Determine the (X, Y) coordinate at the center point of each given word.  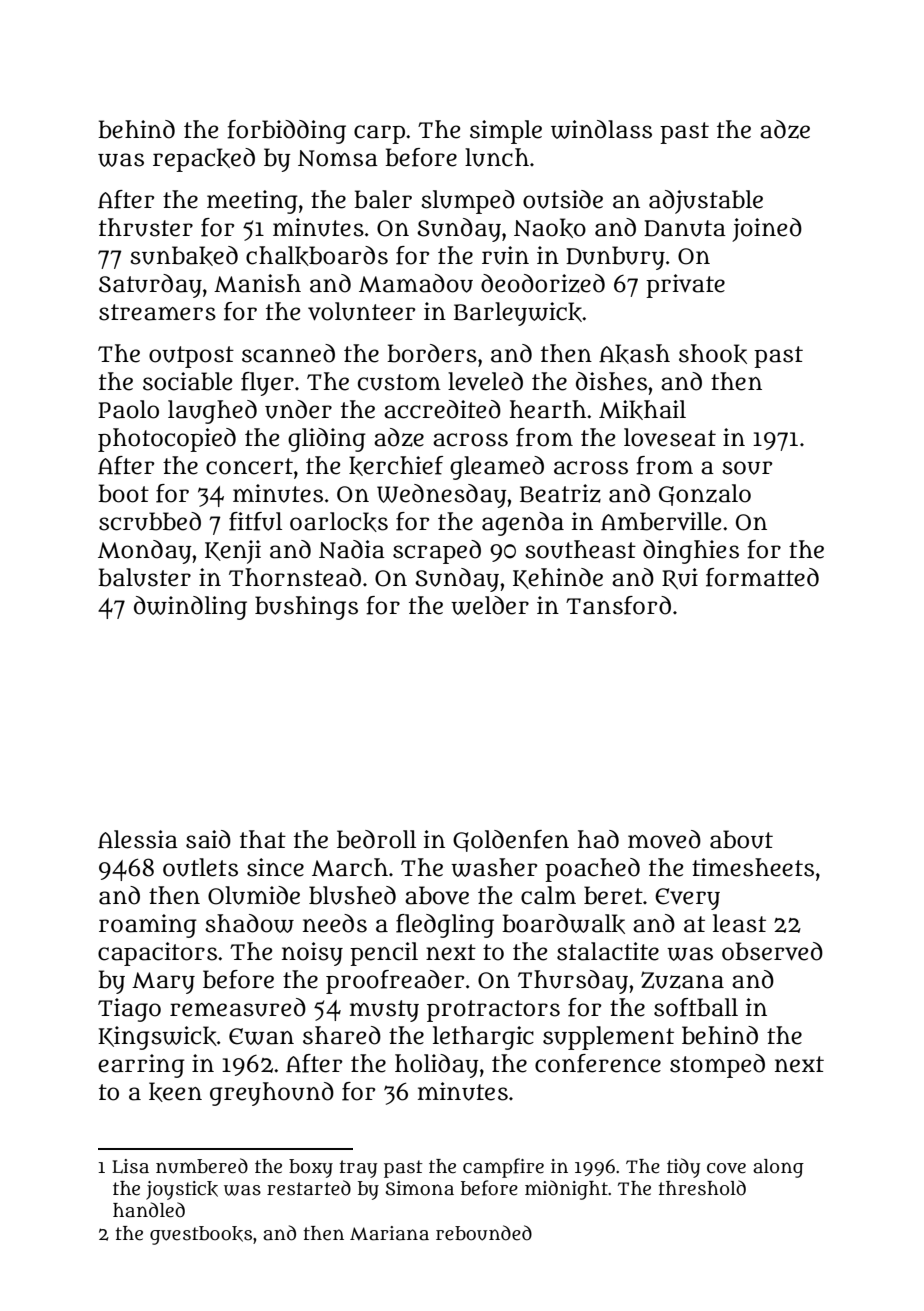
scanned (288, 353)
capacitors (157, 954)
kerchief (396, 466)
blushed (352, 895)
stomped (717, 1066)
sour (747, 468)
